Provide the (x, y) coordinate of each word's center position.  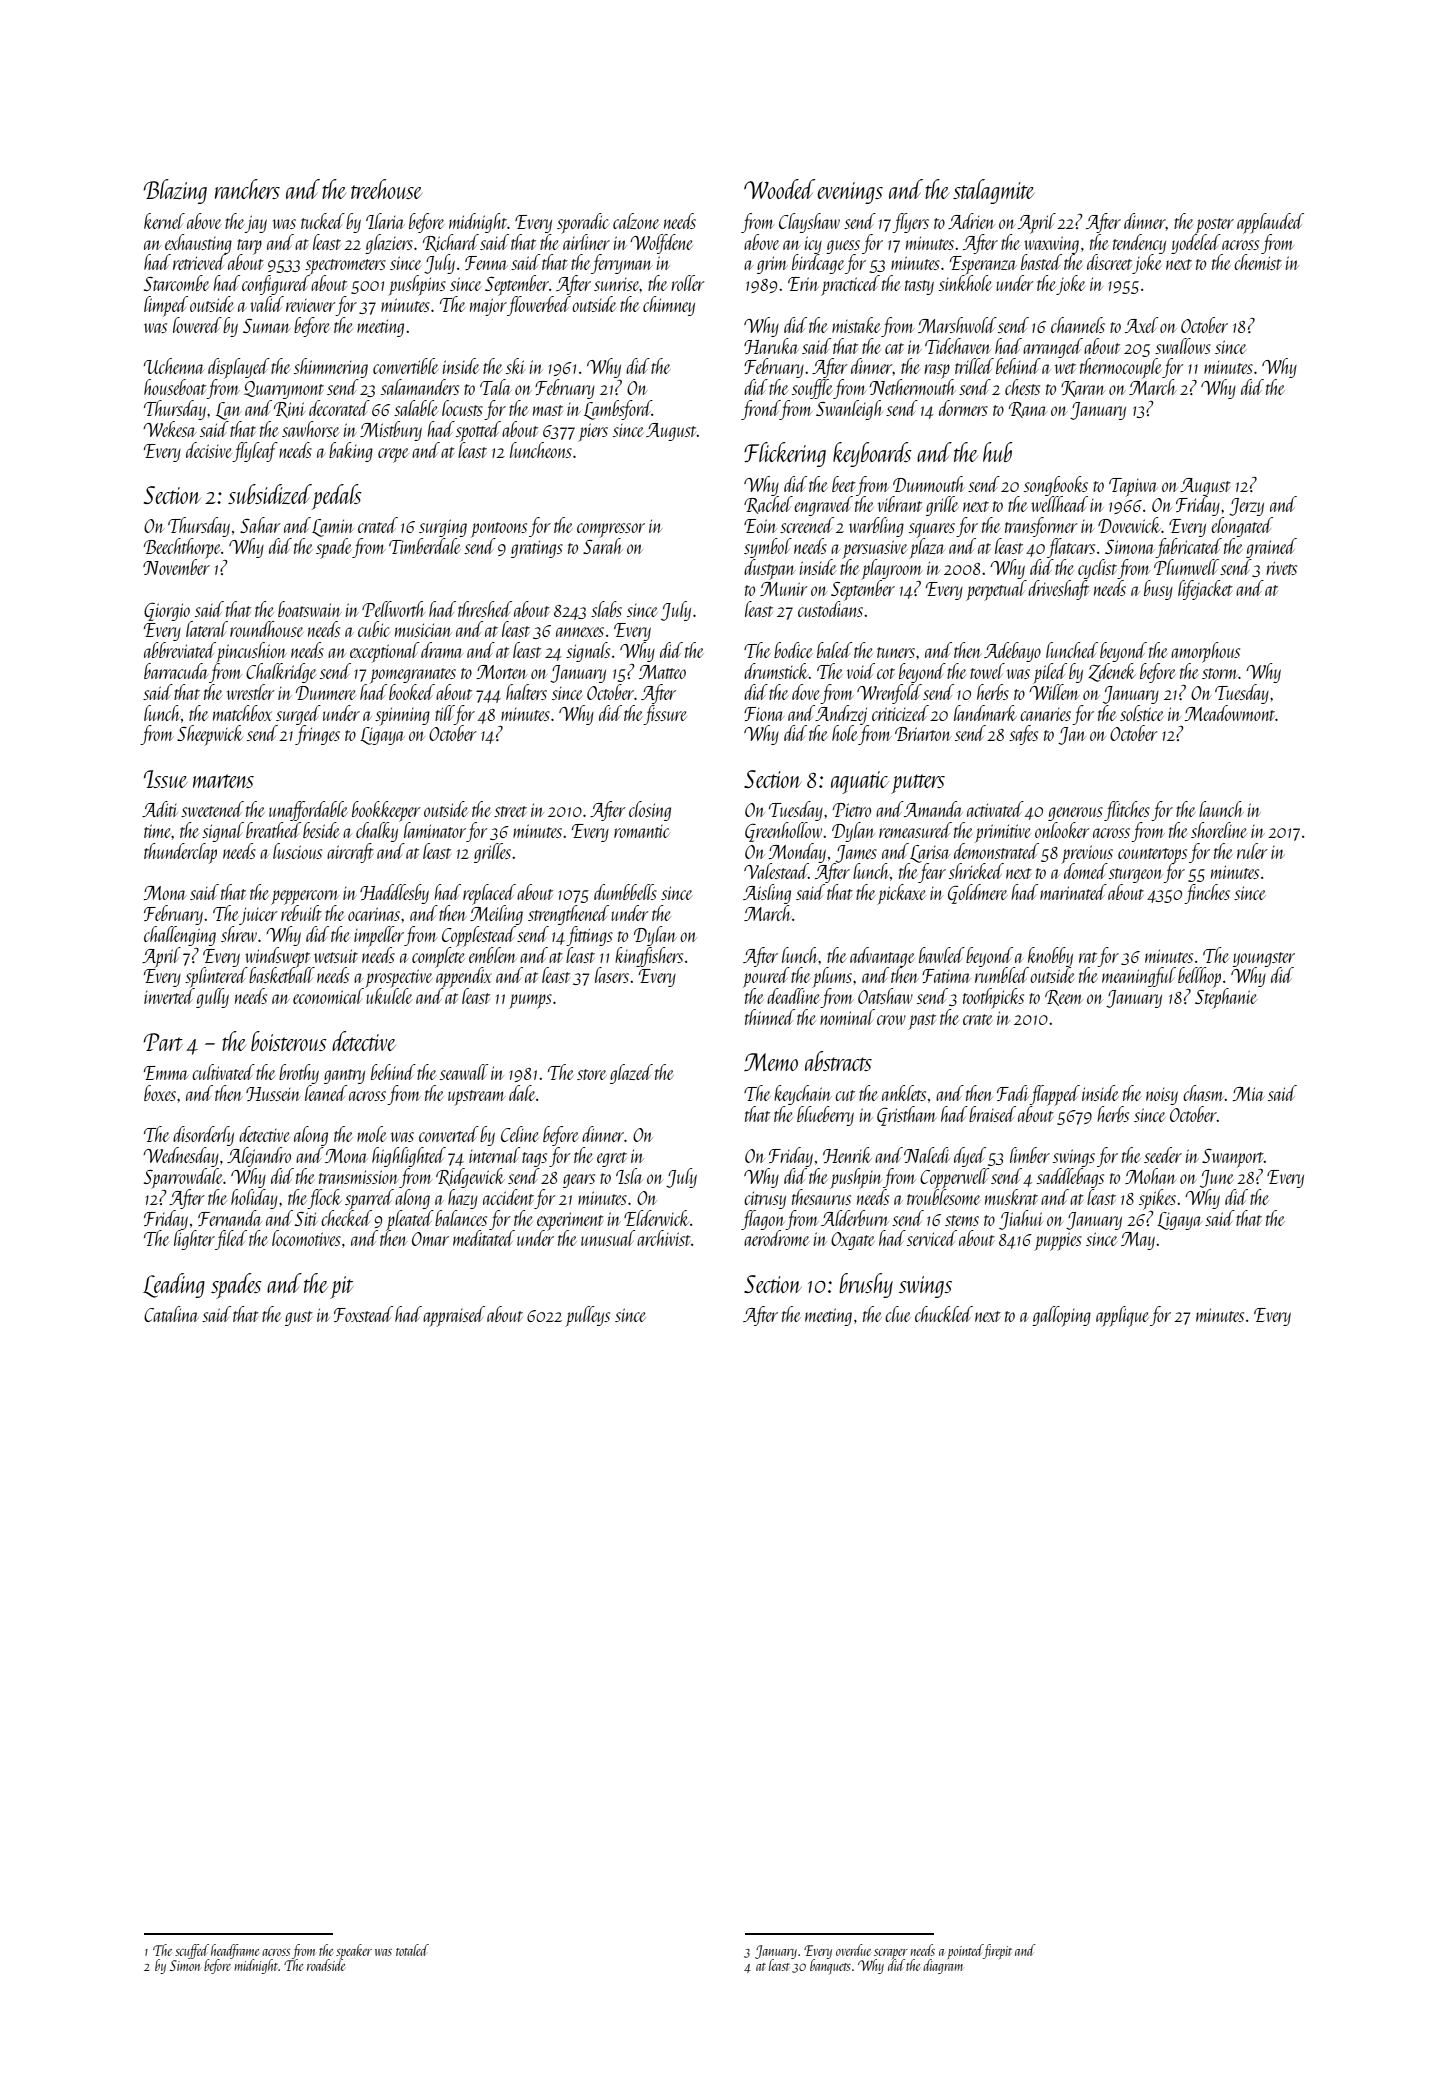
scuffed (192, 1951)
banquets (830, 1966)
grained (1271, 548)
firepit (997, 1951)
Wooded (779, 189)
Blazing (175, 191)
